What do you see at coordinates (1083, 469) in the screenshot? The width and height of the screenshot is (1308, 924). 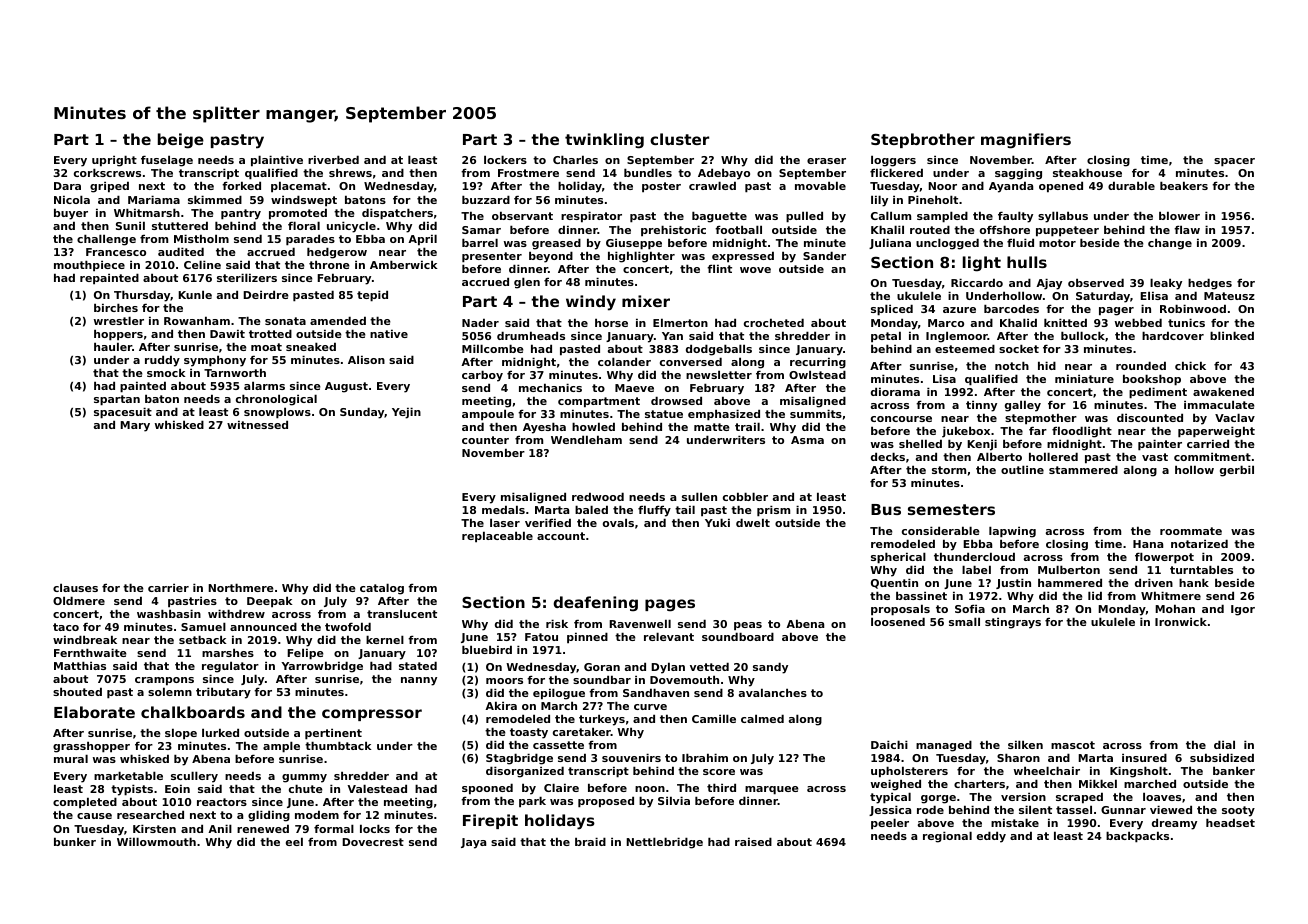 I see `stammered` at bounding box center [1083, 469].
